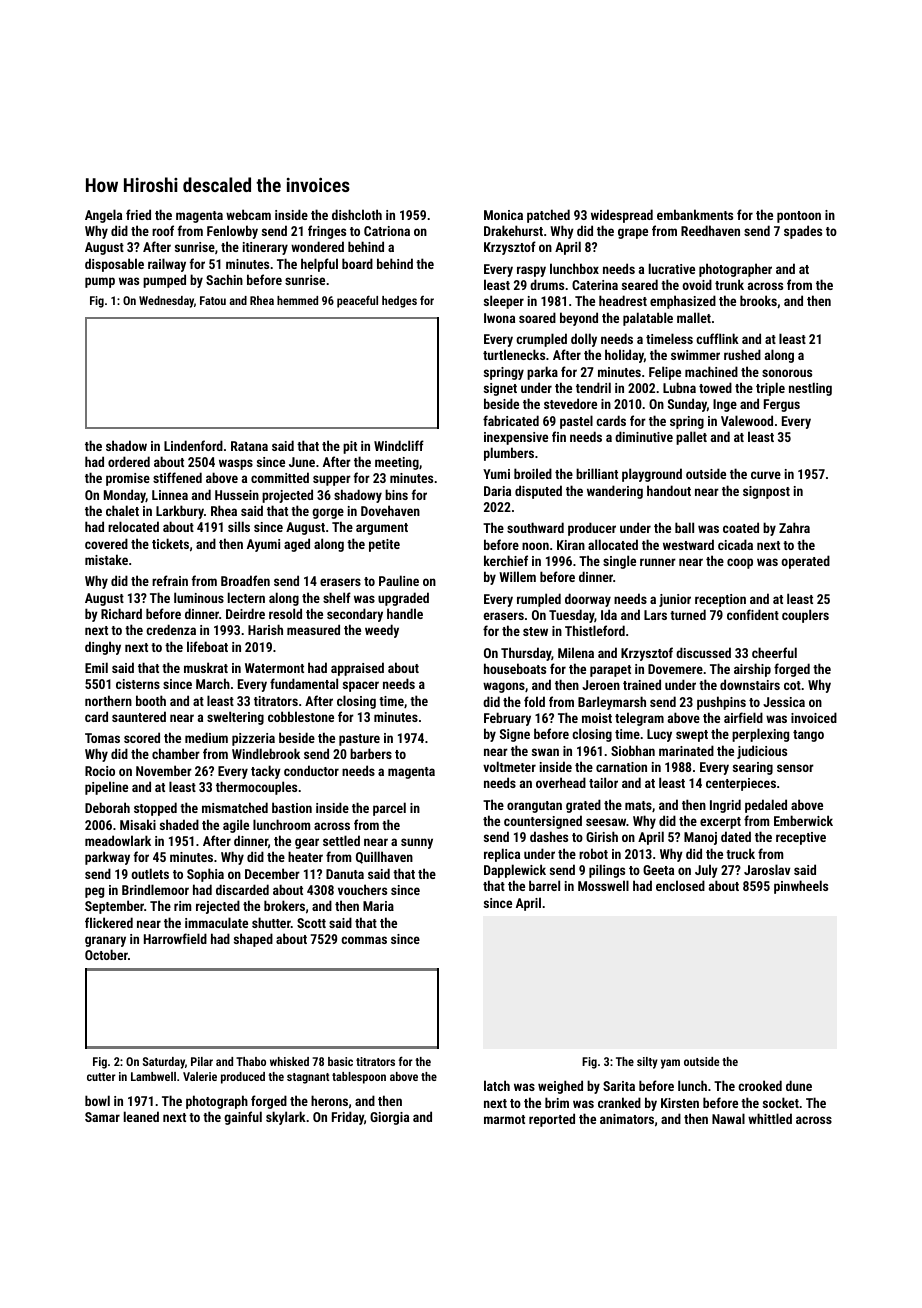 Image resolution: width=922 pixels, height=1308 pixels. I want to click on sleeper, so click(504, 302).
